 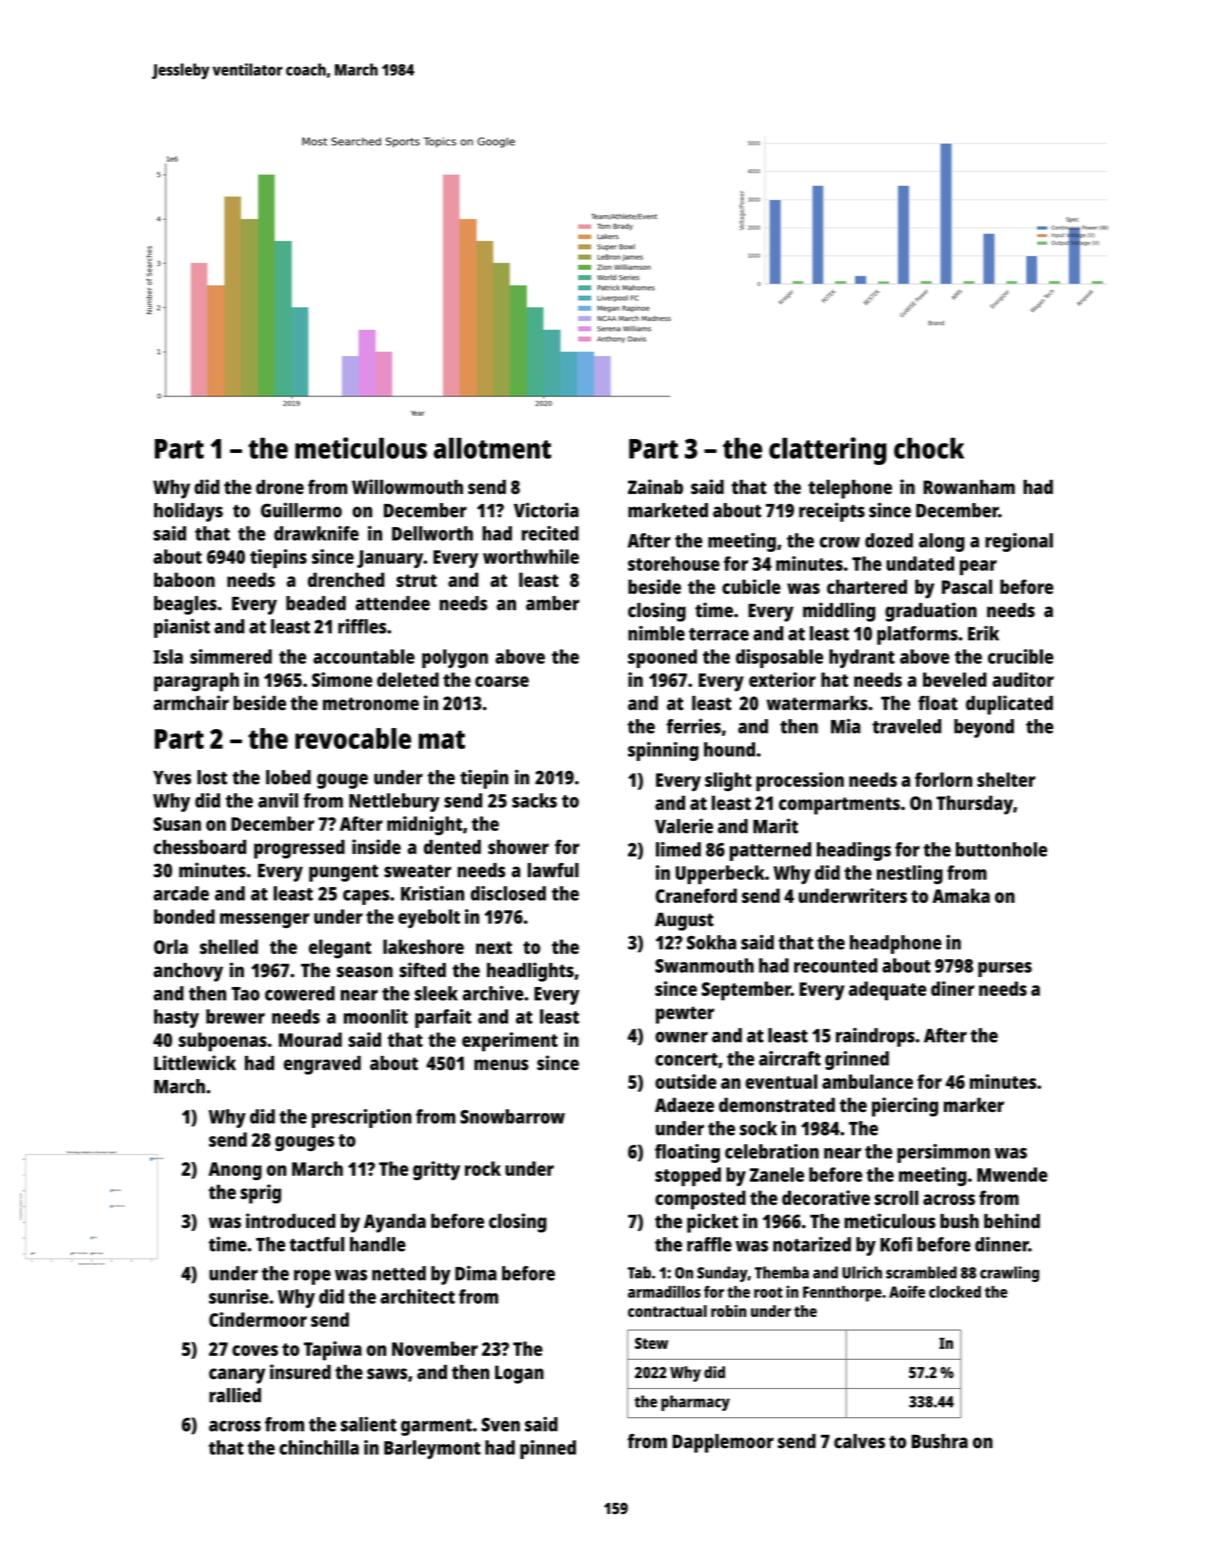 What do you see at coordinates (530, 972) in the image?
I see `headlights` at bounding box center [530, 972].
